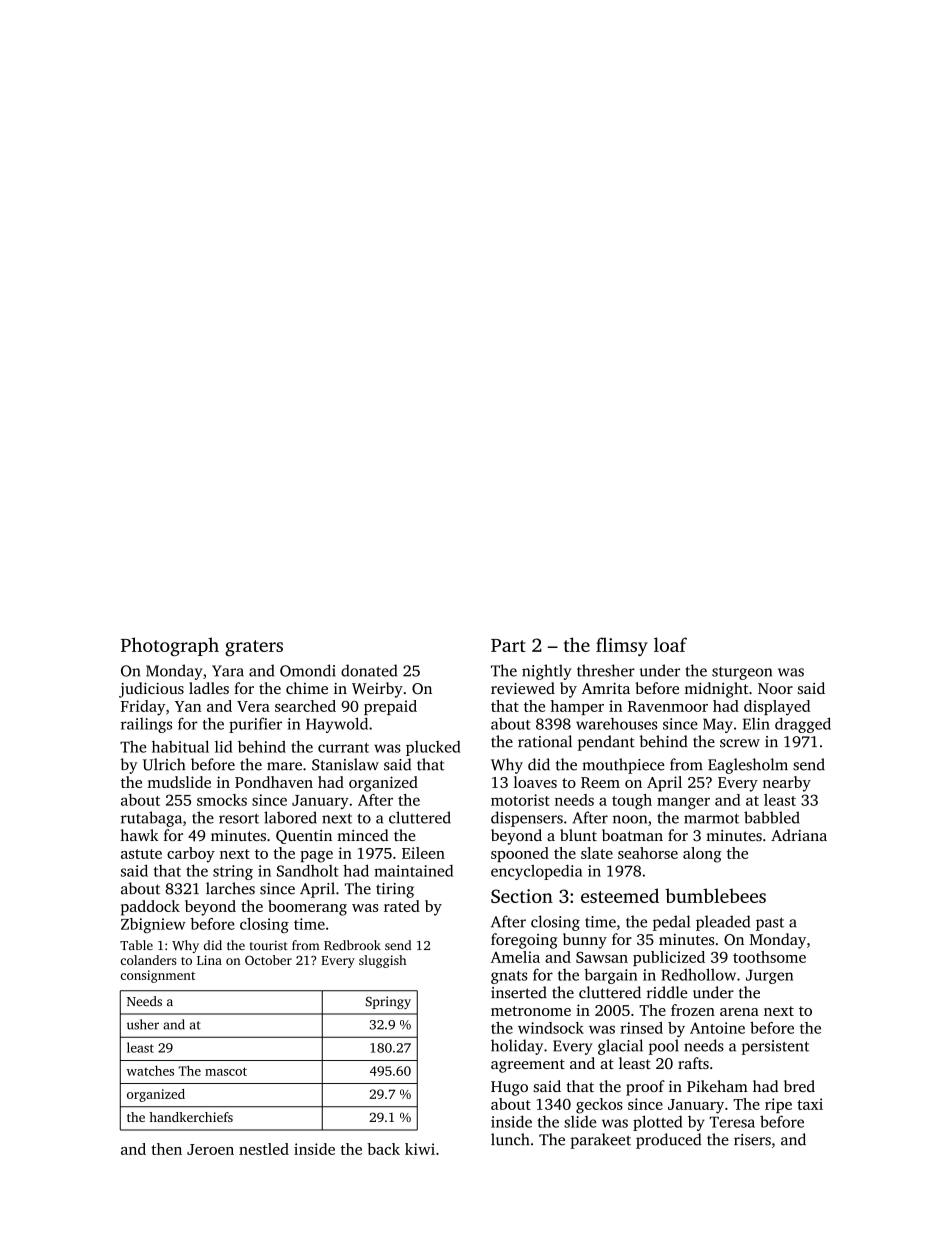 Image resolution: width=952 pixels, height=1233 pixels. I want to click on Jurgen, so click(769, 976).
